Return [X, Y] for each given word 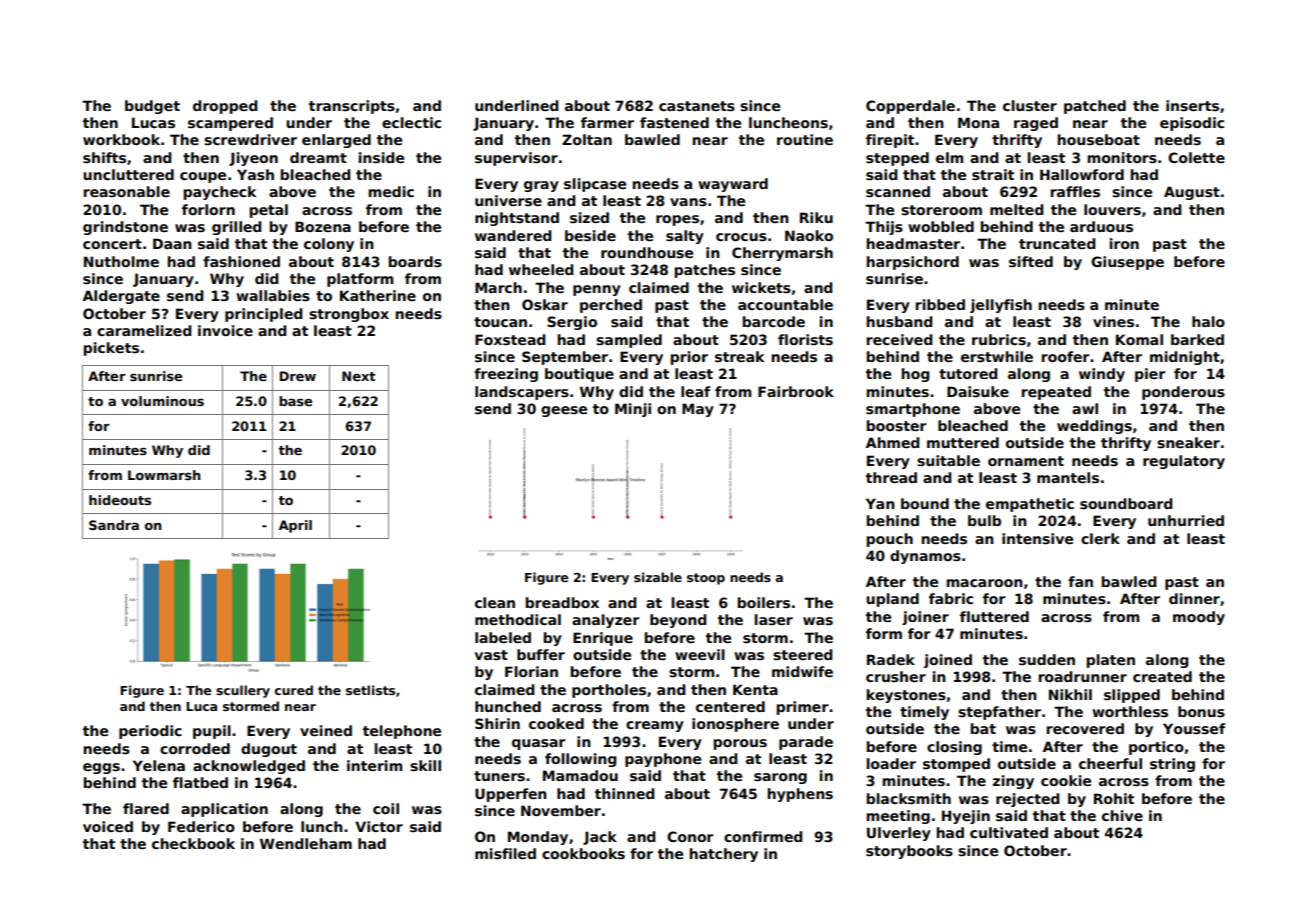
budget [152, 107]
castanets [697, 106]
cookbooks [583, 853]
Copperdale [910, 107]
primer [802, 708]
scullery [243, 691]
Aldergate [121, 297]
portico [1156, 748]
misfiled [505, 853]
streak [739, 356]
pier [1150, 375]
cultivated [1009, 832]
